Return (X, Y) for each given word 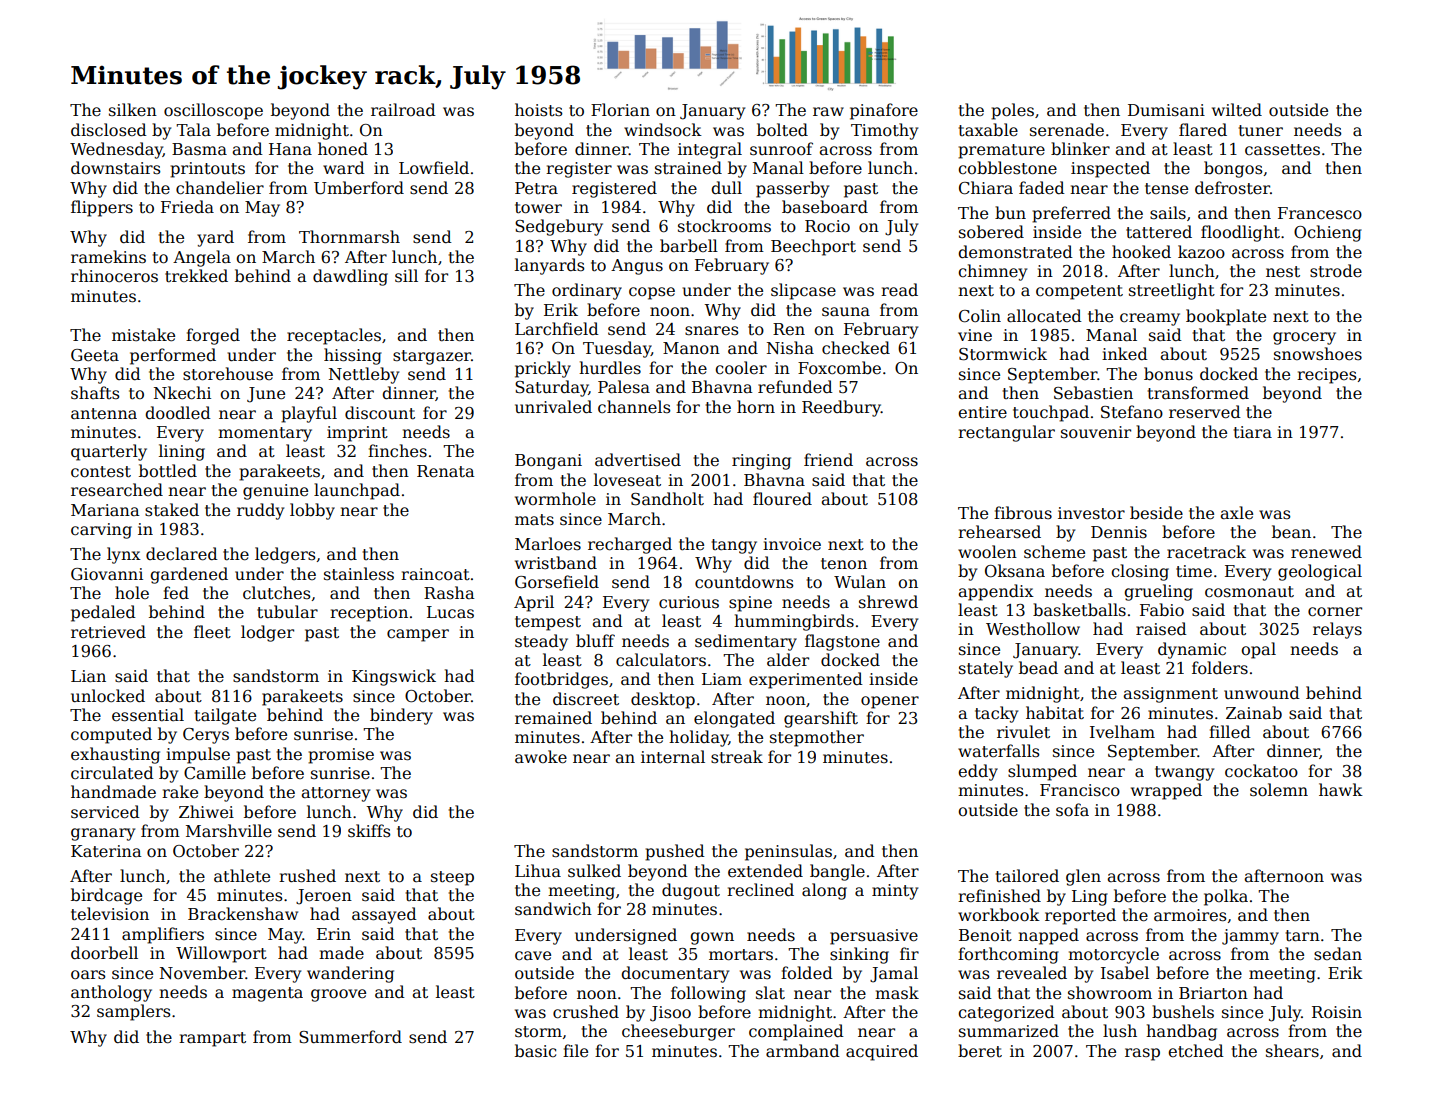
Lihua (538, 870)
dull (726, 187)
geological (1320, 572)
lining (182, 452)
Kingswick (394, 677)
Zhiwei (206, 812)
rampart (212, 1039)
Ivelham (1122, 732)
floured (782, 499)
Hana (290, 149)
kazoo (1201, 252)
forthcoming (1008, 955)
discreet (586, 699)
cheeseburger (678, 1032)
